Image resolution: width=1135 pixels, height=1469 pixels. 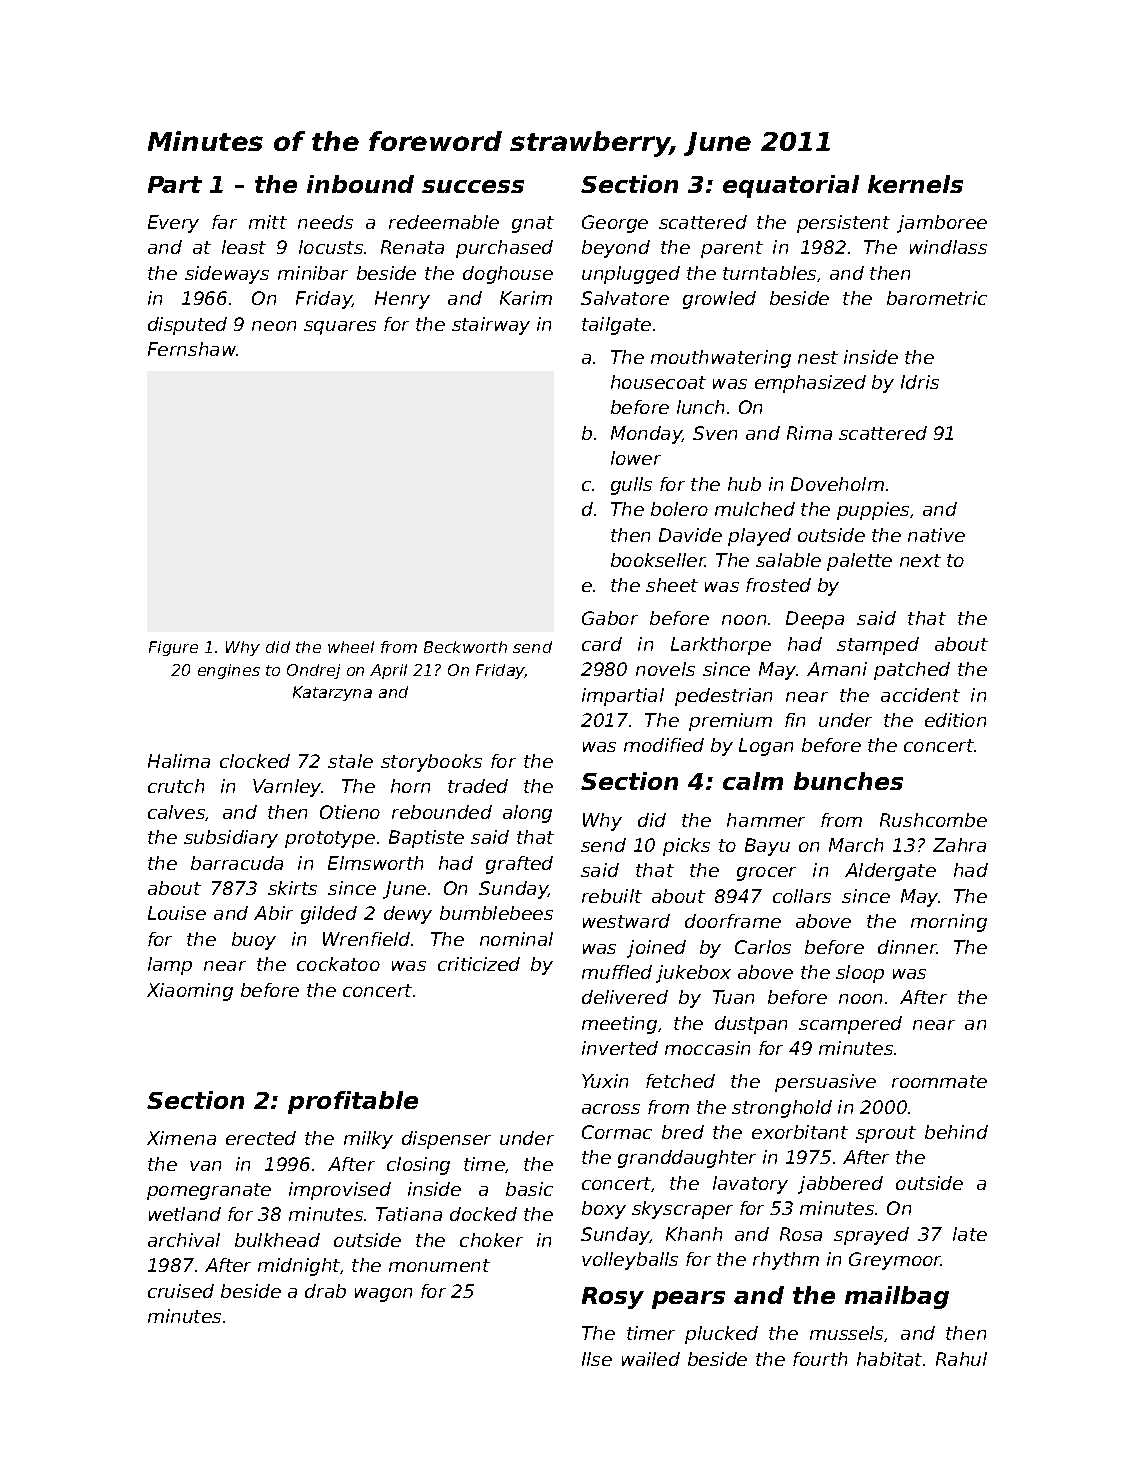 I want to click on Ximena, so click(x=181, y=1138).
